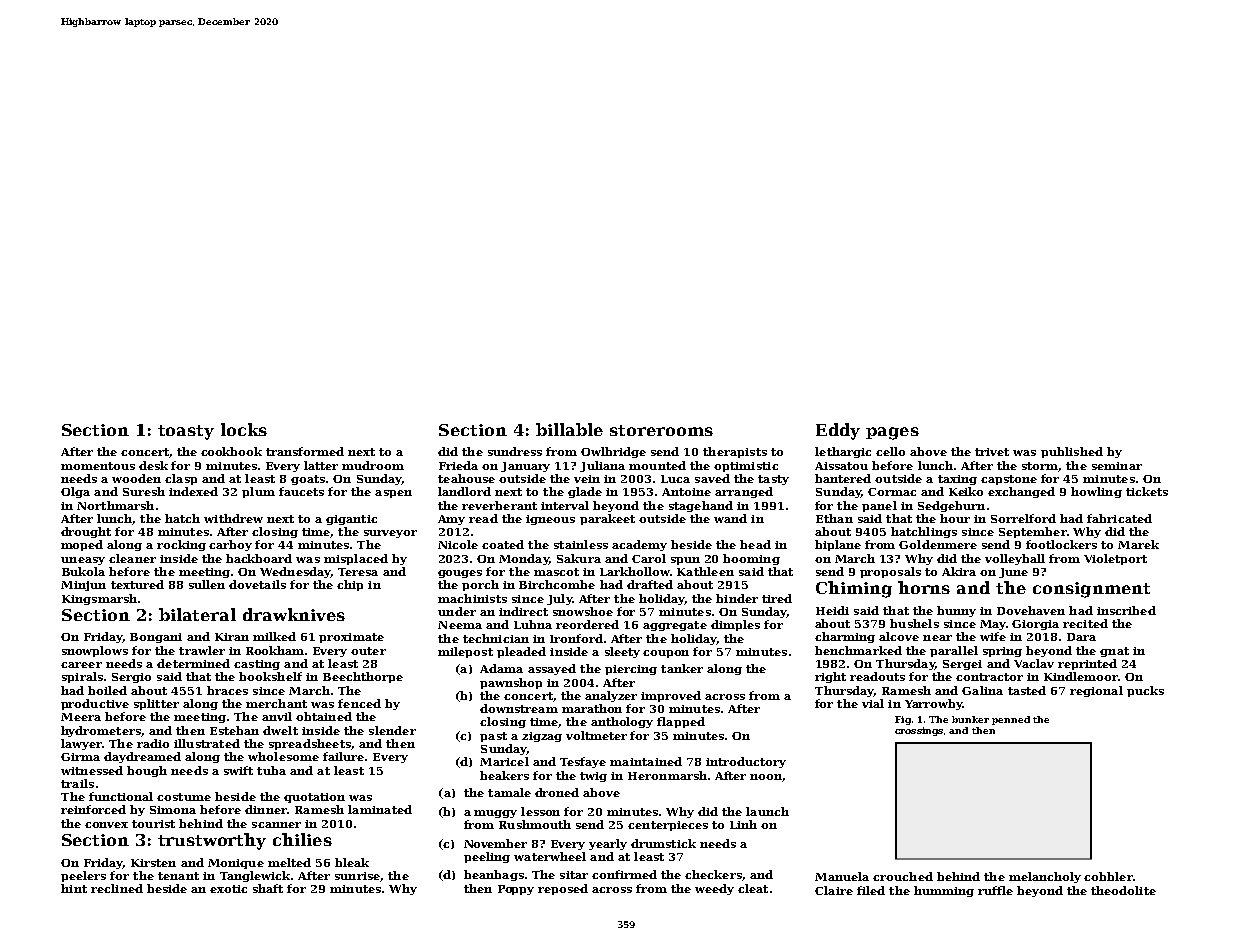 Image resolution: width=1233 pixels, height=952 pixels. I want to click on Bongani, so click(156, 638).
